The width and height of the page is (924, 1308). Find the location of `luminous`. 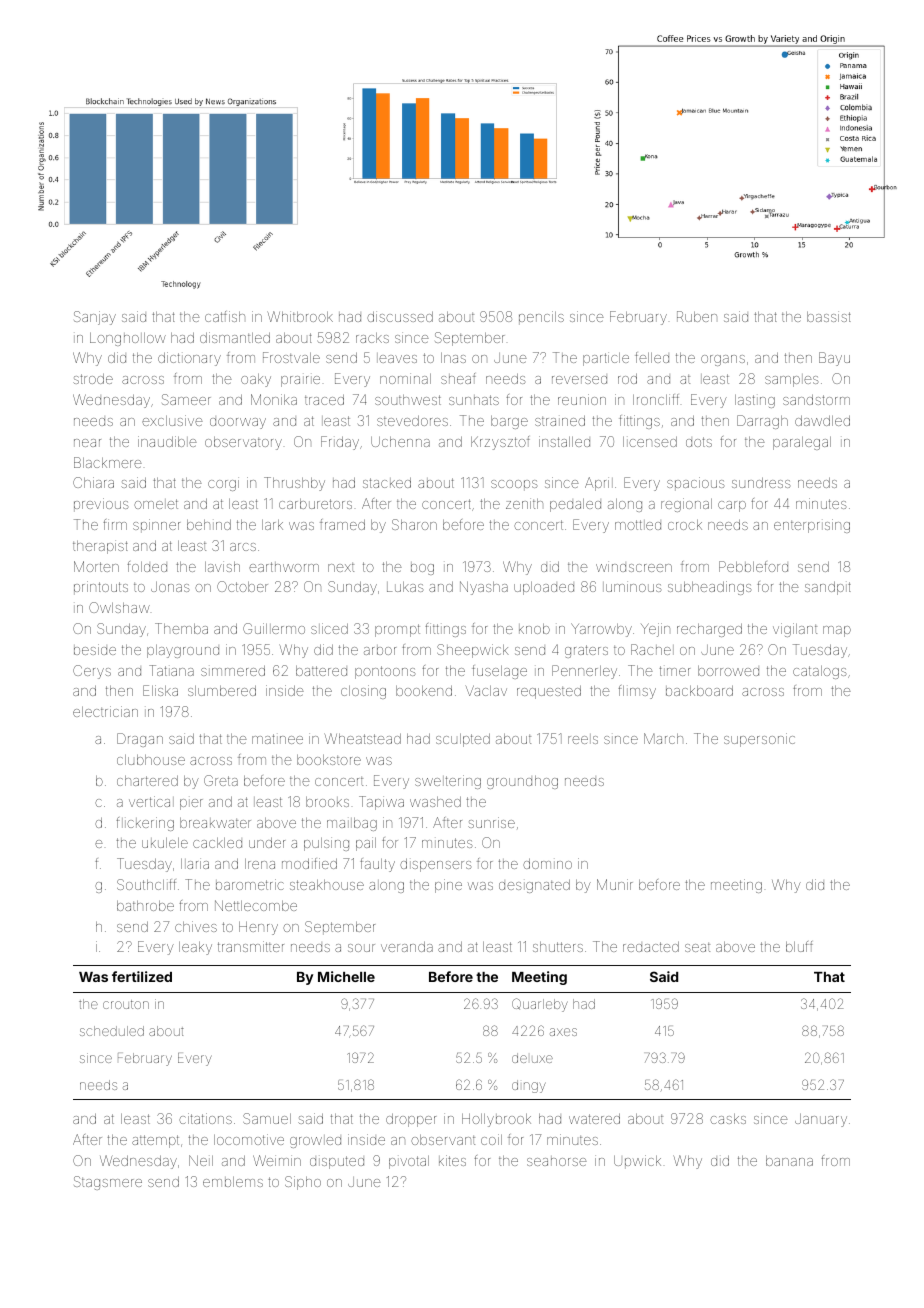

luminous is located at coordinates (632, 586).
